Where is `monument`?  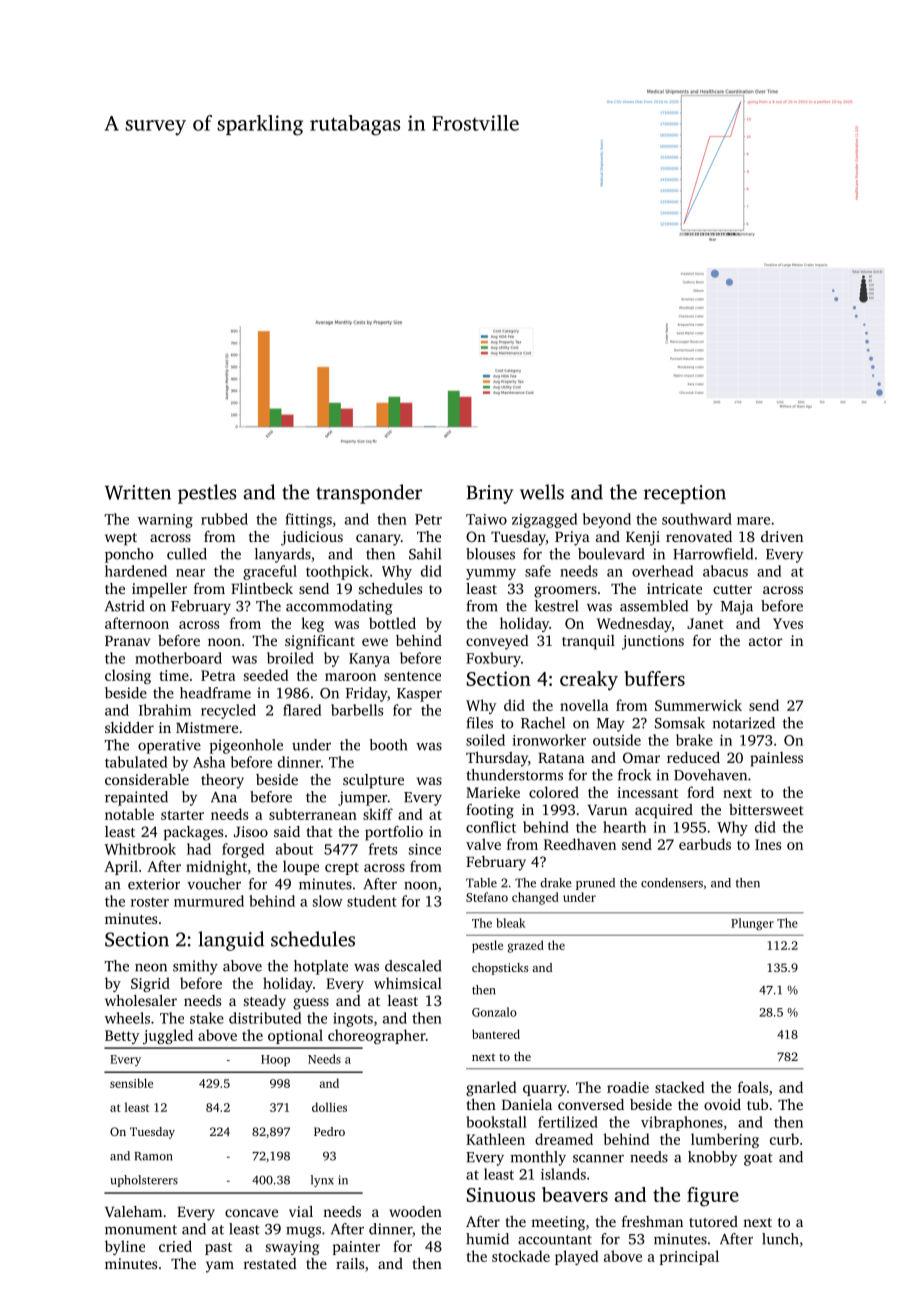 monument is located at coordinates (141, 1230).
